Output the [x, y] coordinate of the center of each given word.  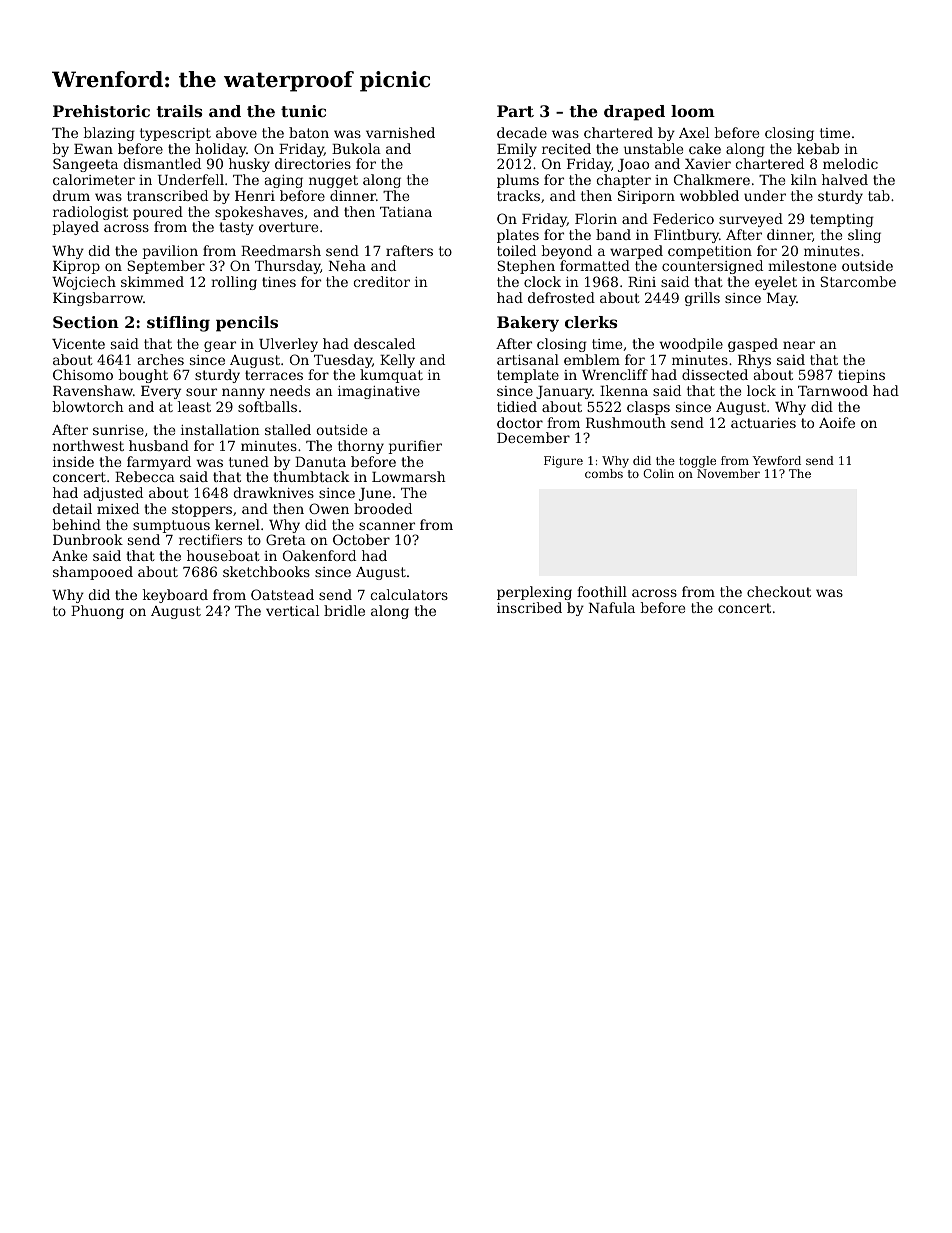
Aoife [837, 422]
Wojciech [84, 283]
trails [179, 111]
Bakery [528, 324]
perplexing [534, 593]
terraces [274, 375]
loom [693, 111]
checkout [779, 591]
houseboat [223, 555]
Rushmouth [626, 422]
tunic [303, 111]
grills [702, 299]
